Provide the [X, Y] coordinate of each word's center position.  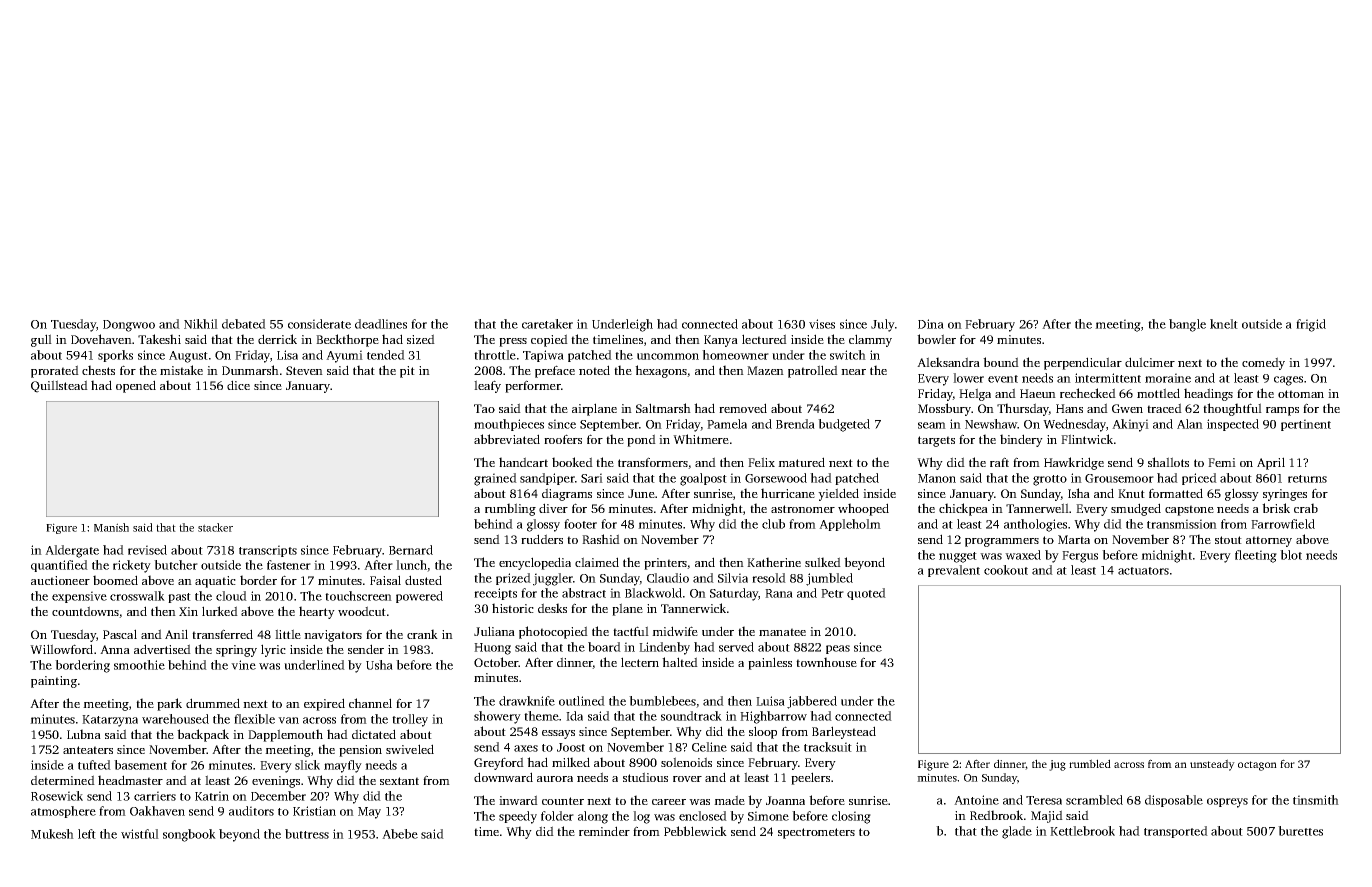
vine [243, 665]
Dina [931, 324]
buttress [307, 834]
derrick [277, 339]
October [496, 662]
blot [1291, 555]
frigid [1311, 325]
